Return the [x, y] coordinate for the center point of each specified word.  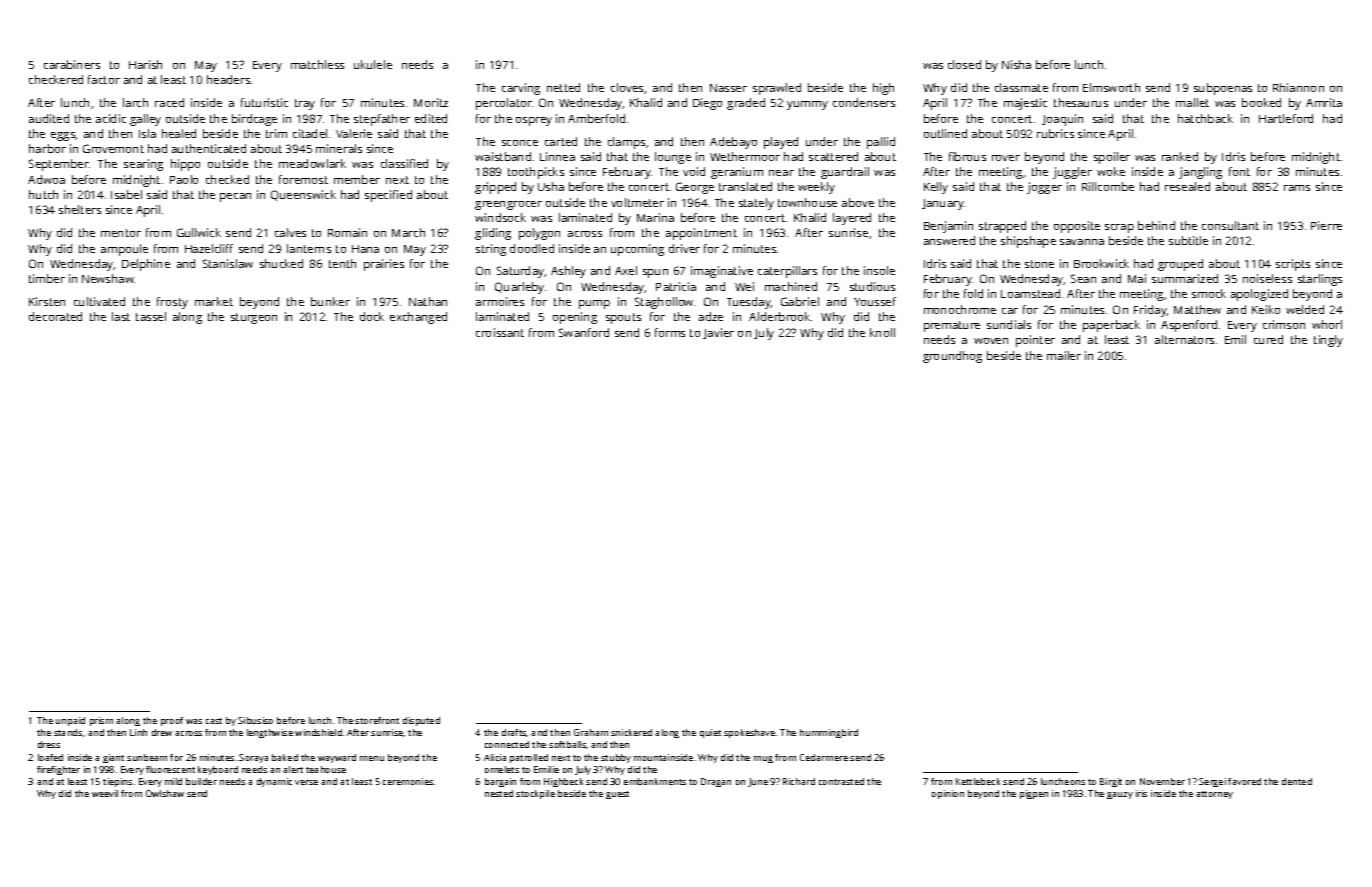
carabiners [72, 64]
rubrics [1055, 133]
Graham [591, 732]
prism [101, 721]
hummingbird [829, 733]
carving [521, 89]
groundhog [952, 357]
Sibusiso [255, 720]
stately [756, 204]
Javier [718, 333]
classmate [1021, 87]
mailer [1064, 355]
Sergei [1212, 782]
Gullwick [199, 232]
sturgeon [254, 318]
